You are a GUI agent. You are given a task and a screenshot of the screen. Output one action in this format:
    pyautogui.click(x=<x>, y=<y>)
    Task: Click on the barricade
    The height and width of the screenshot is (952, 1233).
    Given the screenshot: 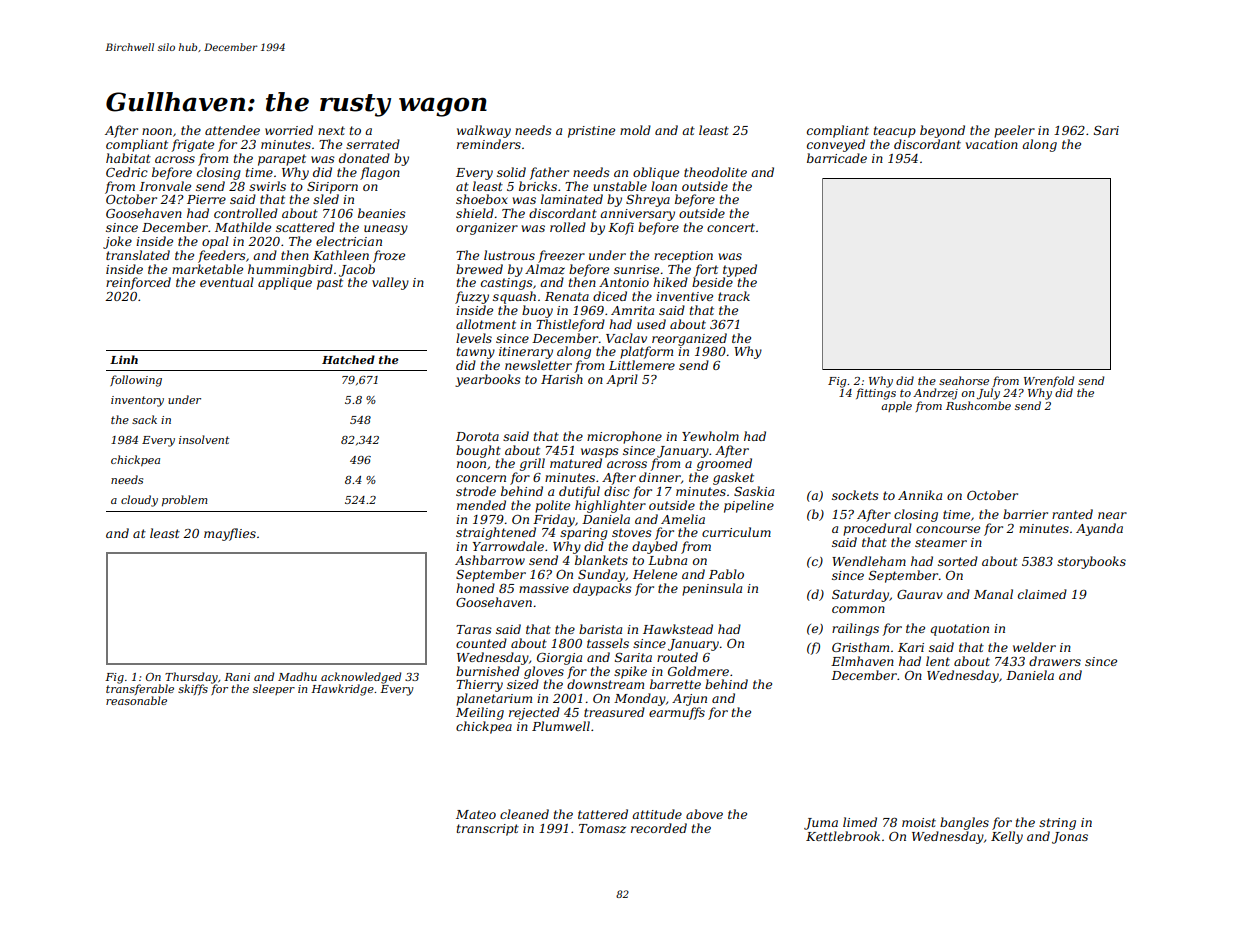 What is the action you would take?
    pyautogui.click(x=837, y=158)
